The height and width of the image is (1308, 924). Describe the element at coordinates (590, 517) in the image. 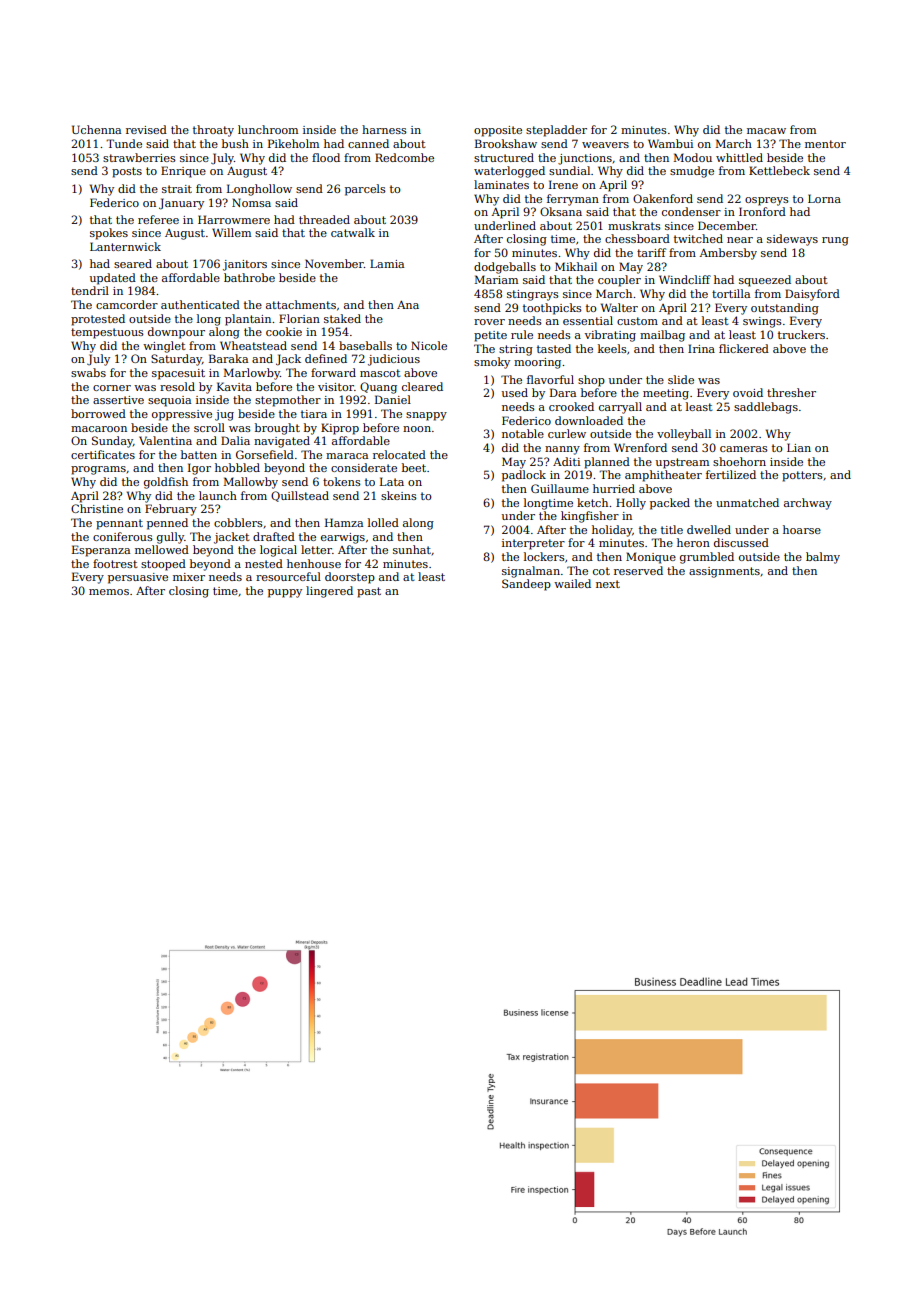

I see `kingfisher` at that location.
